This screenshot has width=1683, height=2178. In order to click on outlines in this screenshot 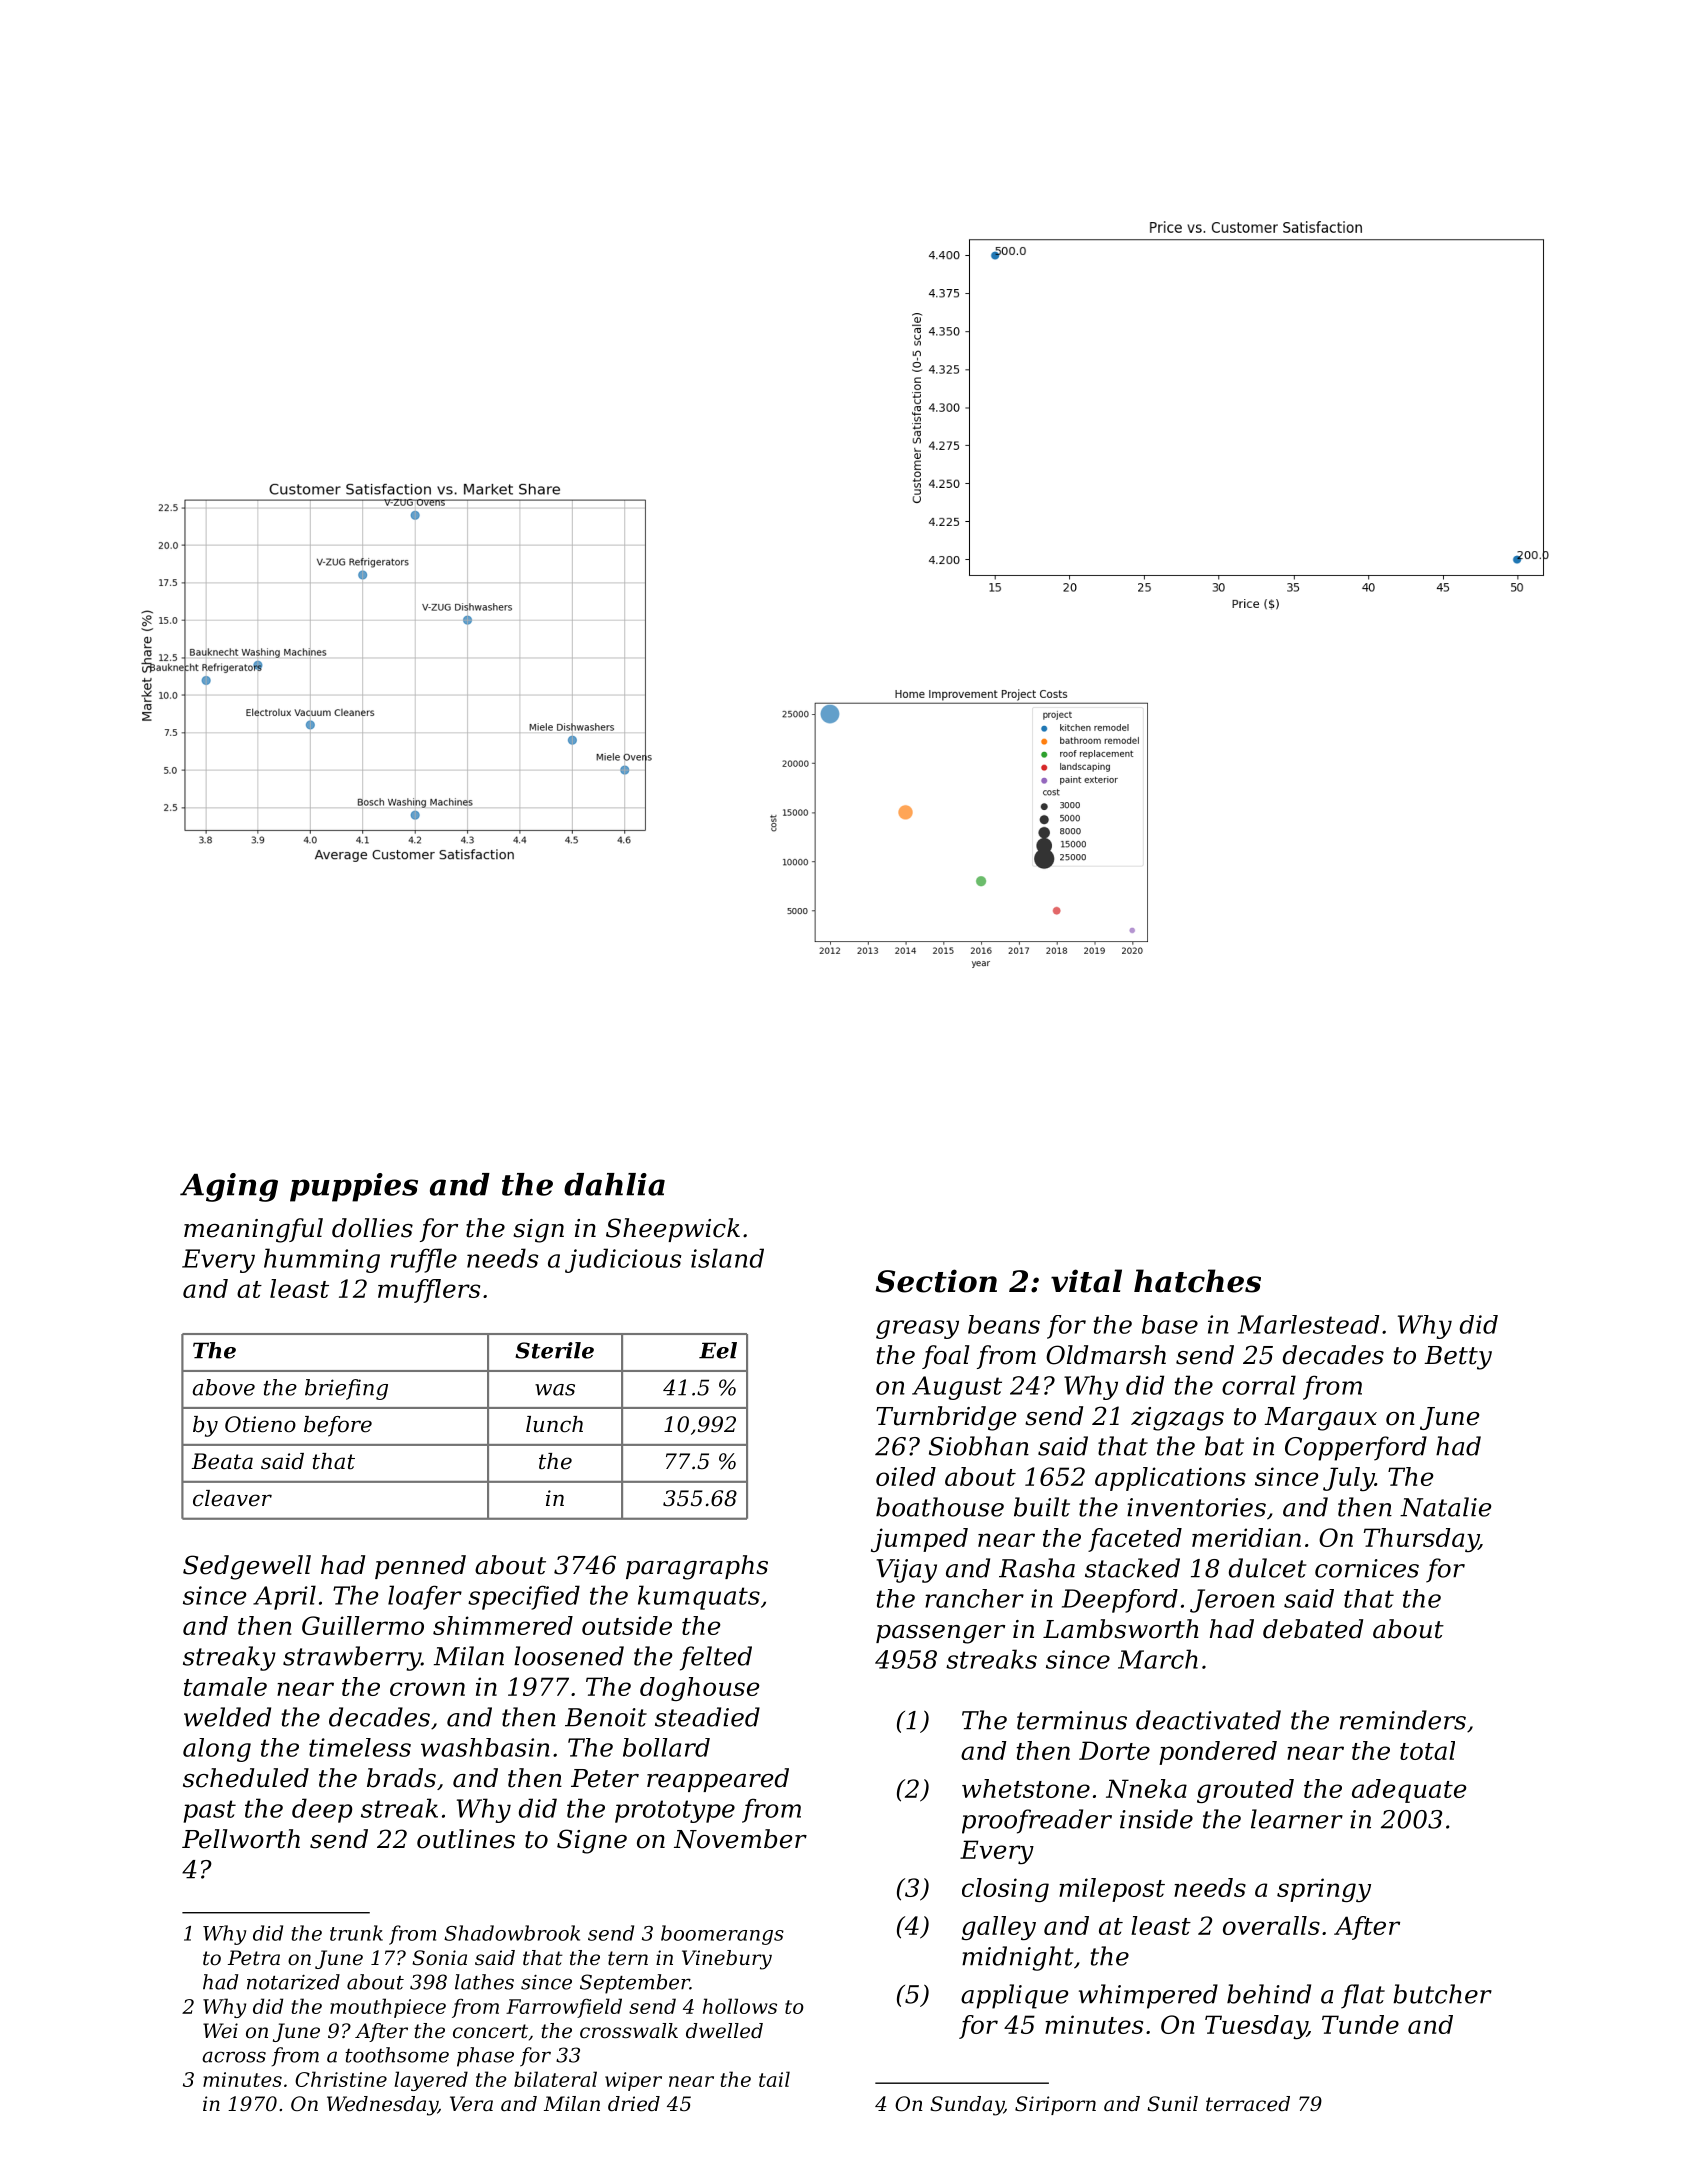, I will do `click(466, 1839)`.
